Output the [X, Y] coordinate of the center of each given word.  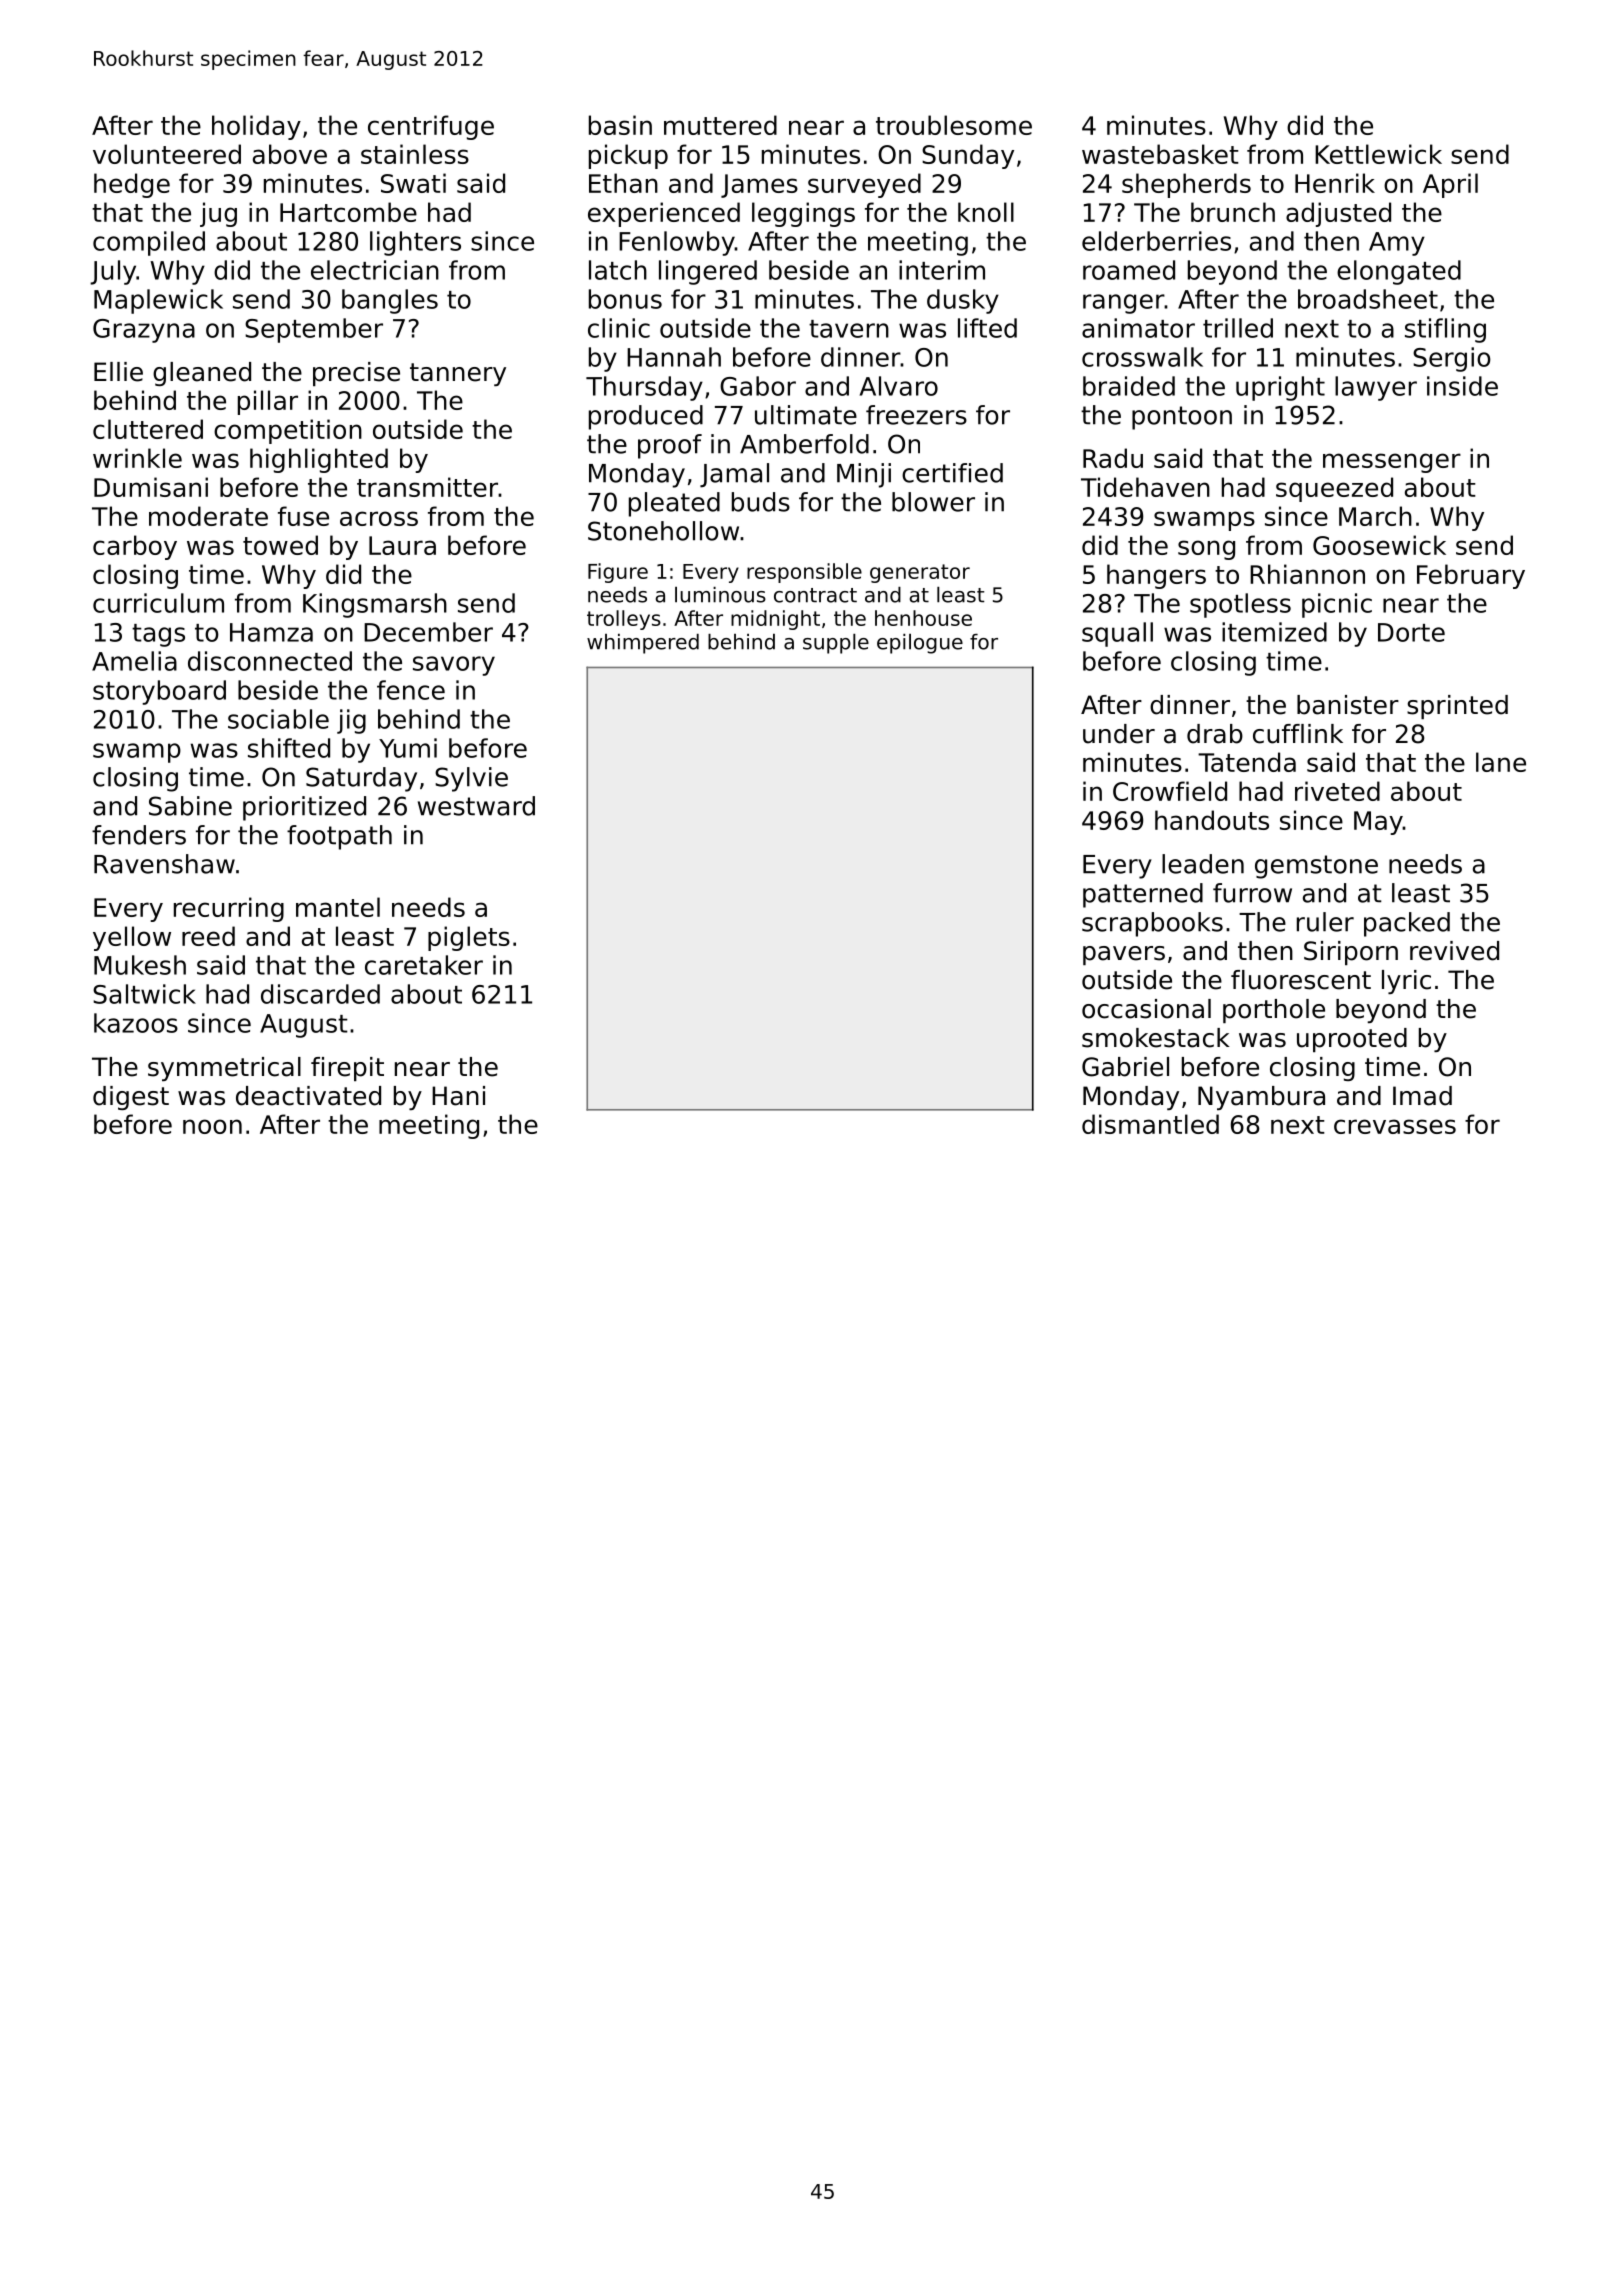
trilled [1238, 328]
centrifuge [431, 127]
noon [212, 1126]
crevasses [1395, 1126]
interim [942, 270]
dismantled [1150, 1124]
